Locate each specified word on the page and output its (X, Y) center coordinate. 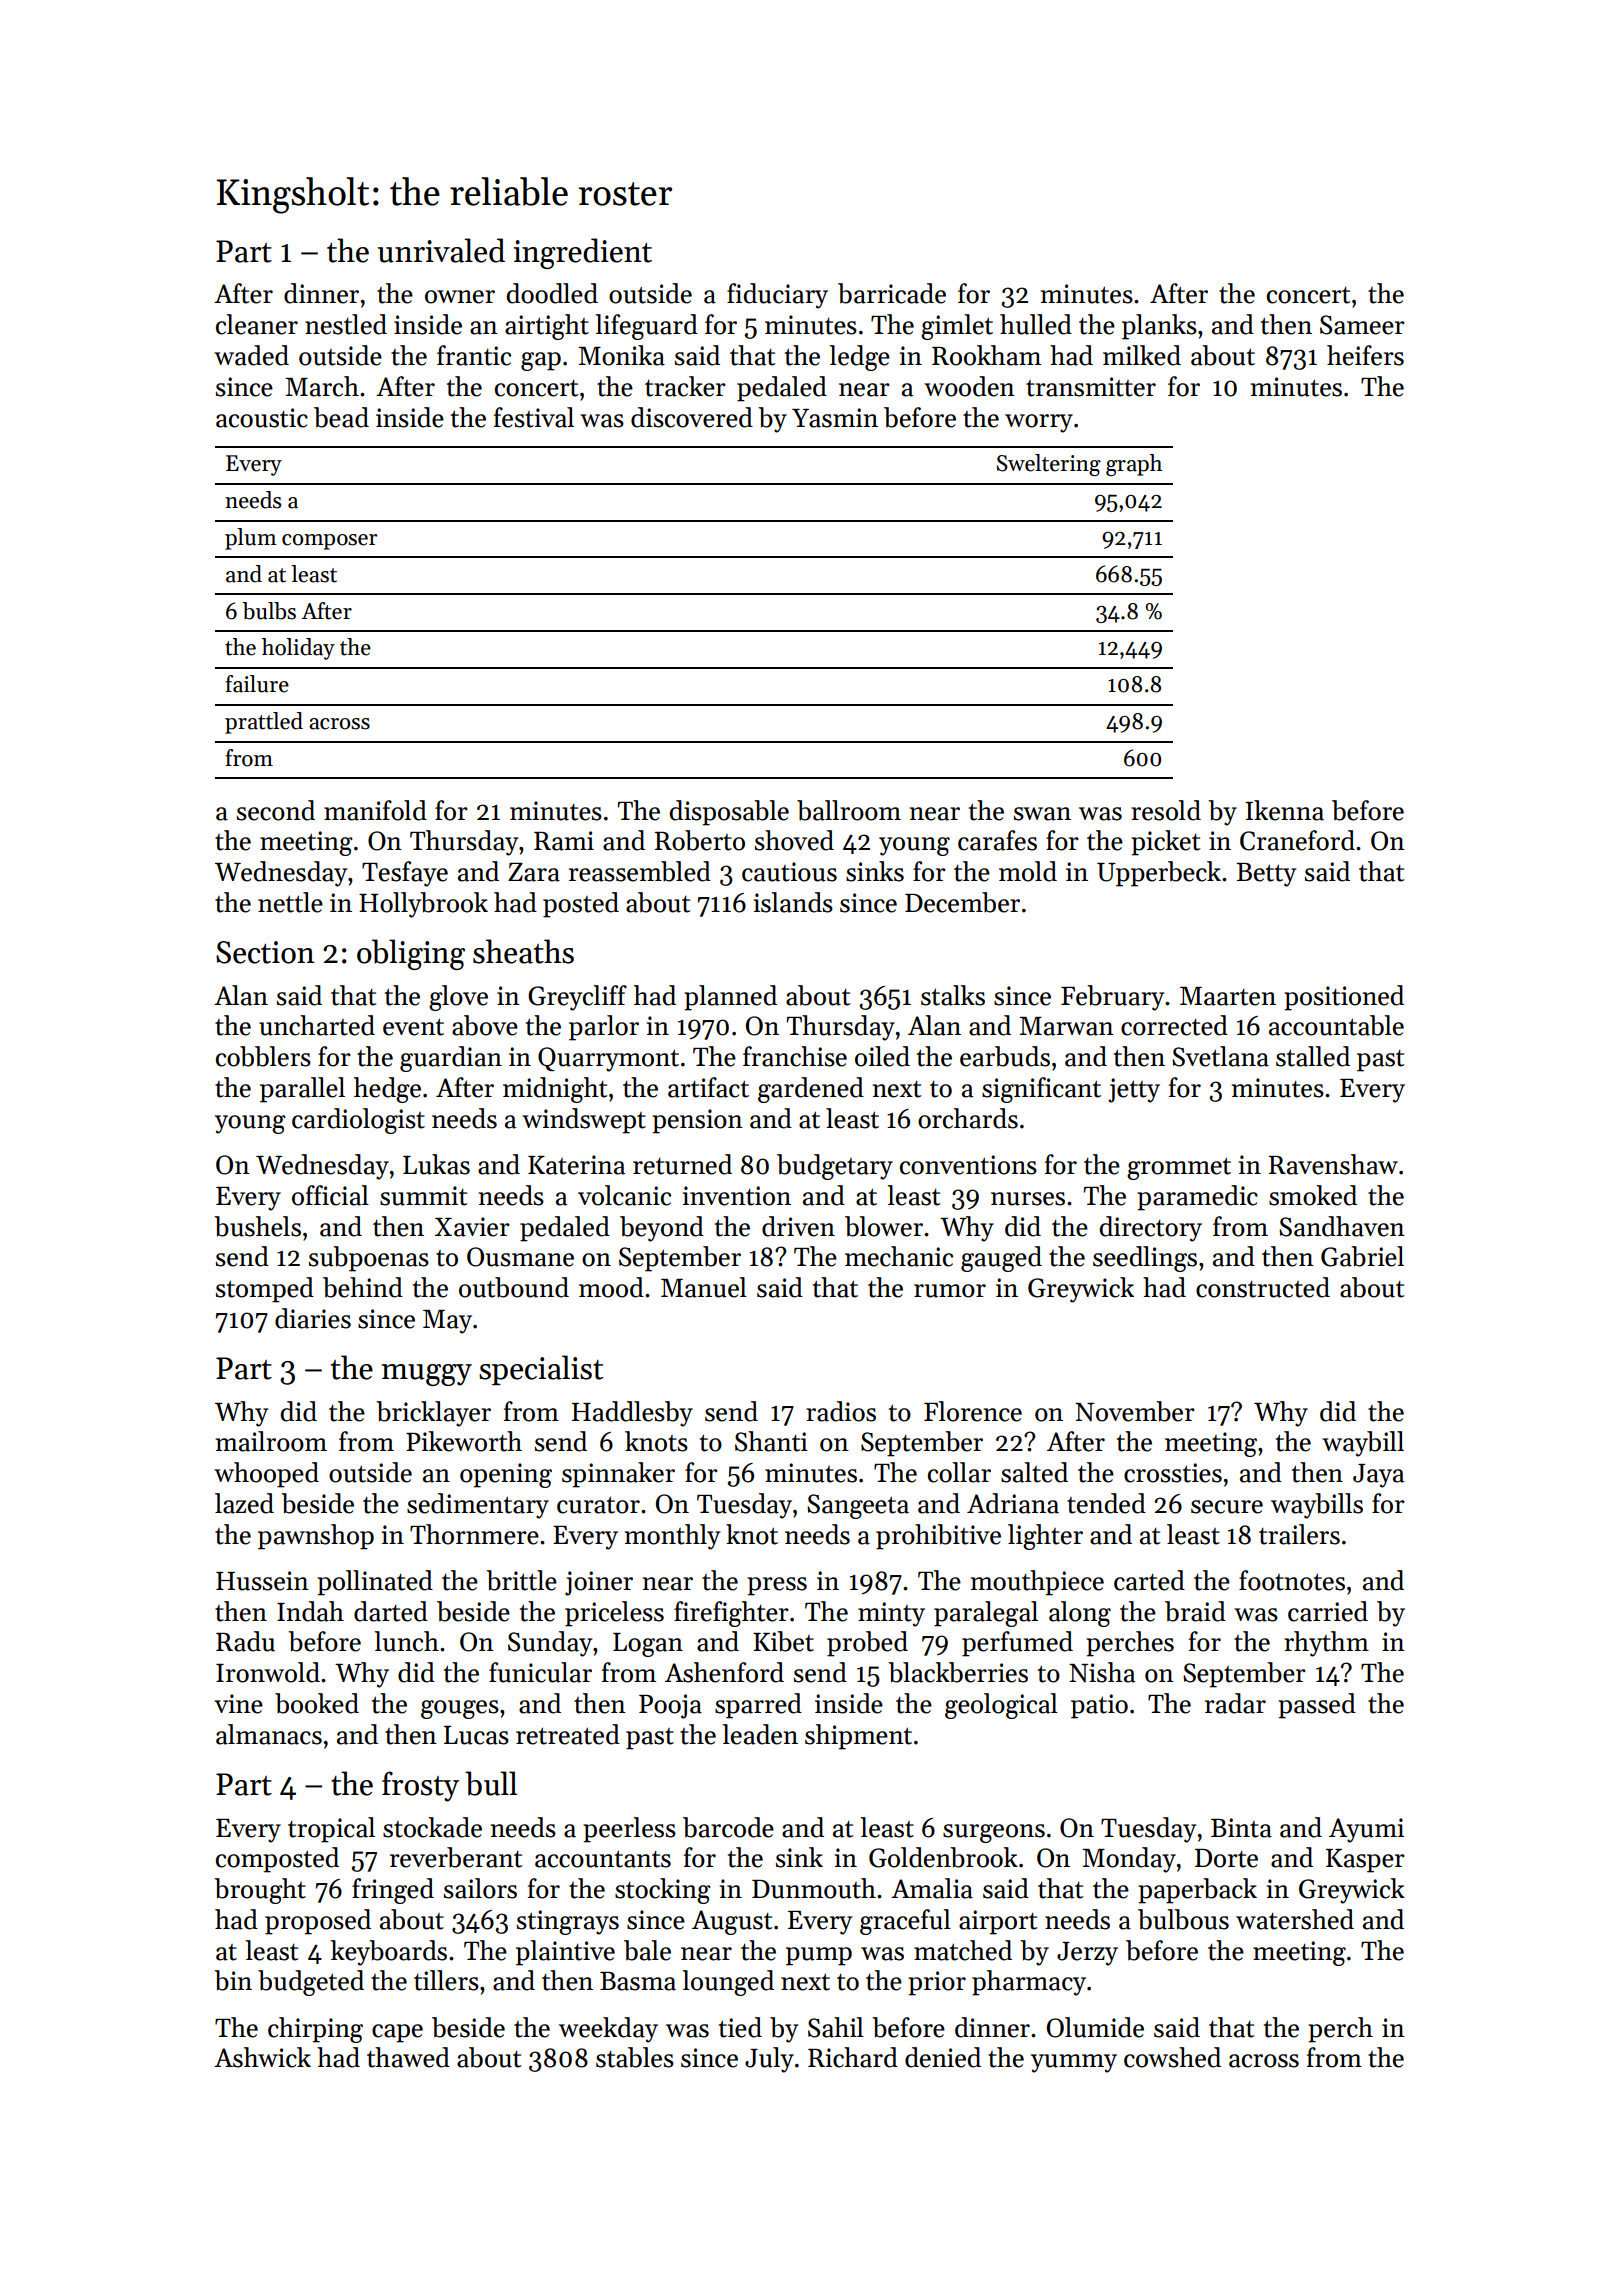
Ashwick (262, 2057)
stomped (265, 1290)
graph (1134, 465)
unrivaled (441, 250)
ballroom (849, 810)
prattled (264, 723)
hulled (1036, 324)
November (1135, 1411)
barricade (892, 293)
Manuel (704, 1287)
